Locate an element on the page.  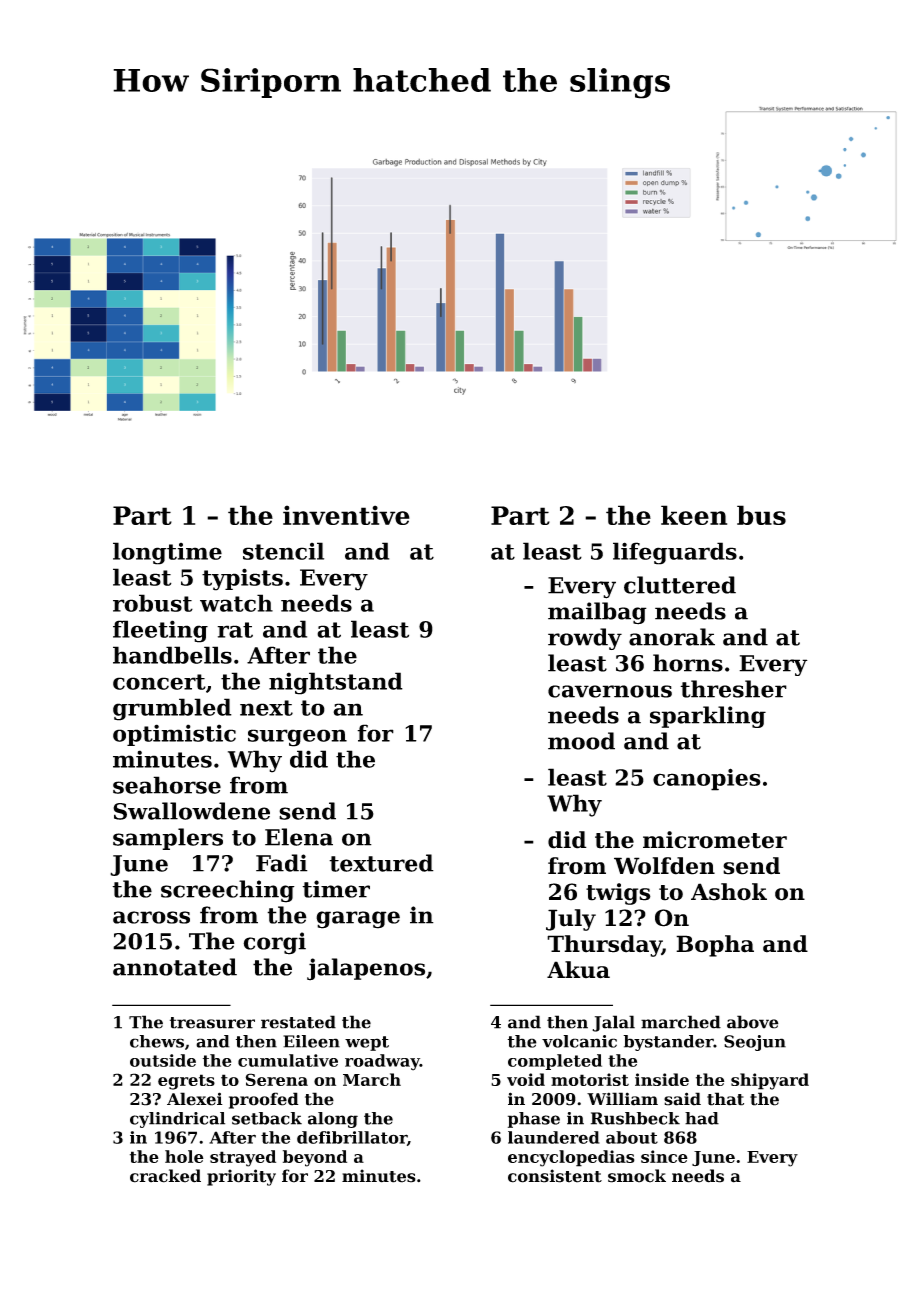
seahorse is located at coordinates (167, 785).
